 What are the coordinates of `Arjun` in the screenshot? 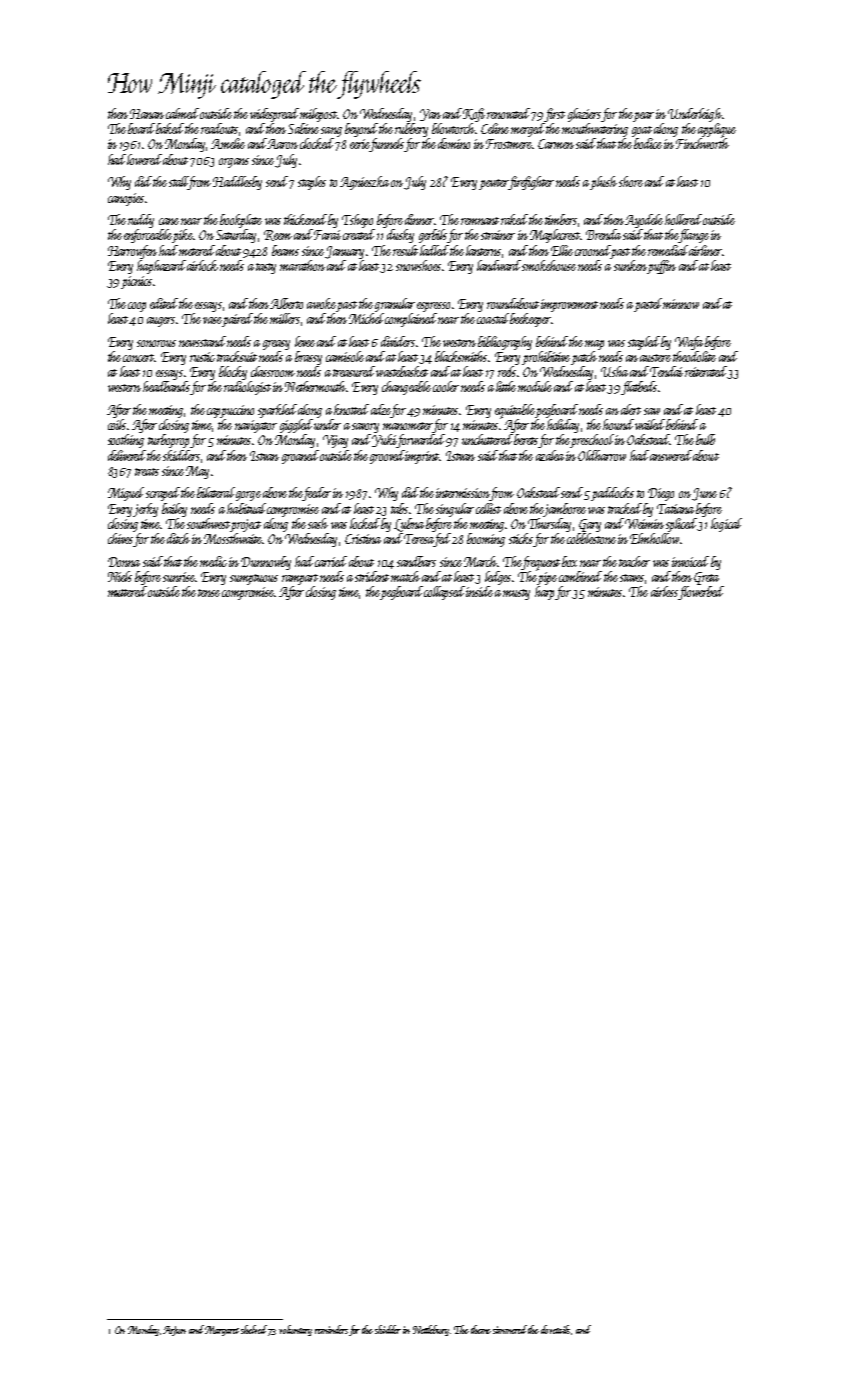 It's located at (174, 1331).
